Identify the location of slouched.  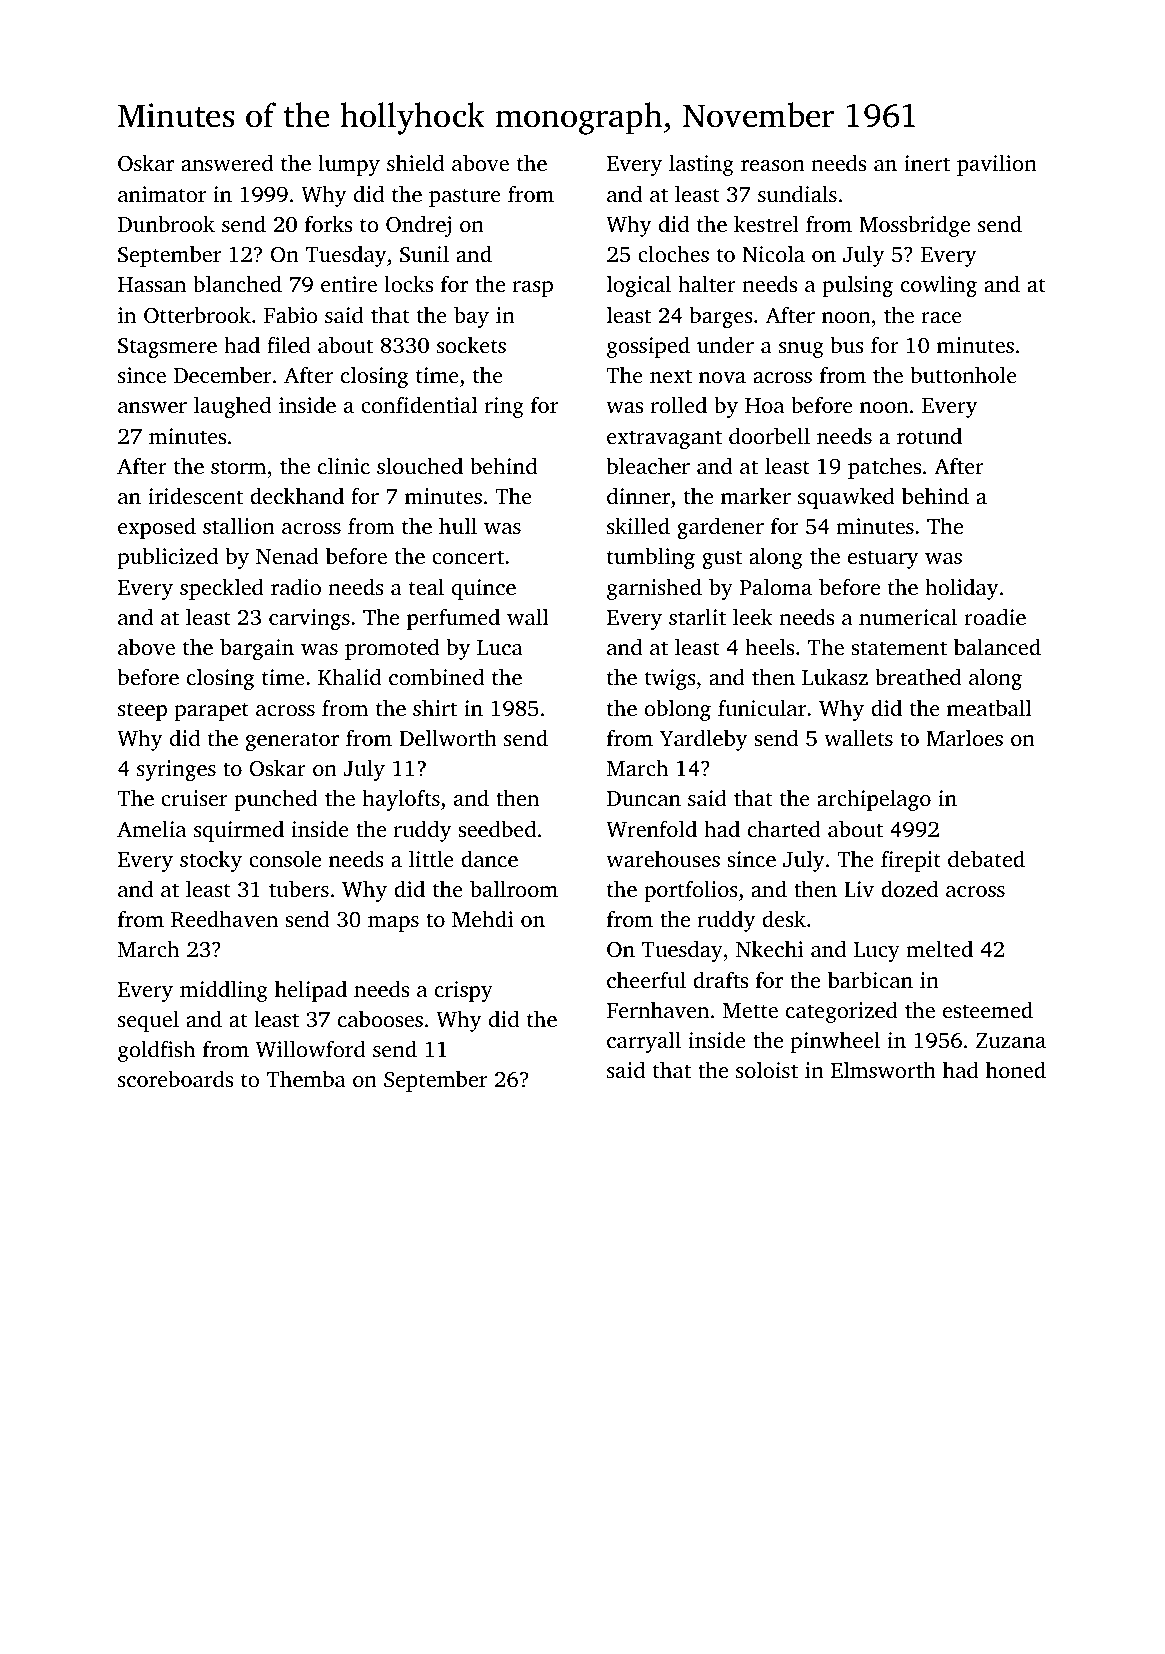
(420, 465).
